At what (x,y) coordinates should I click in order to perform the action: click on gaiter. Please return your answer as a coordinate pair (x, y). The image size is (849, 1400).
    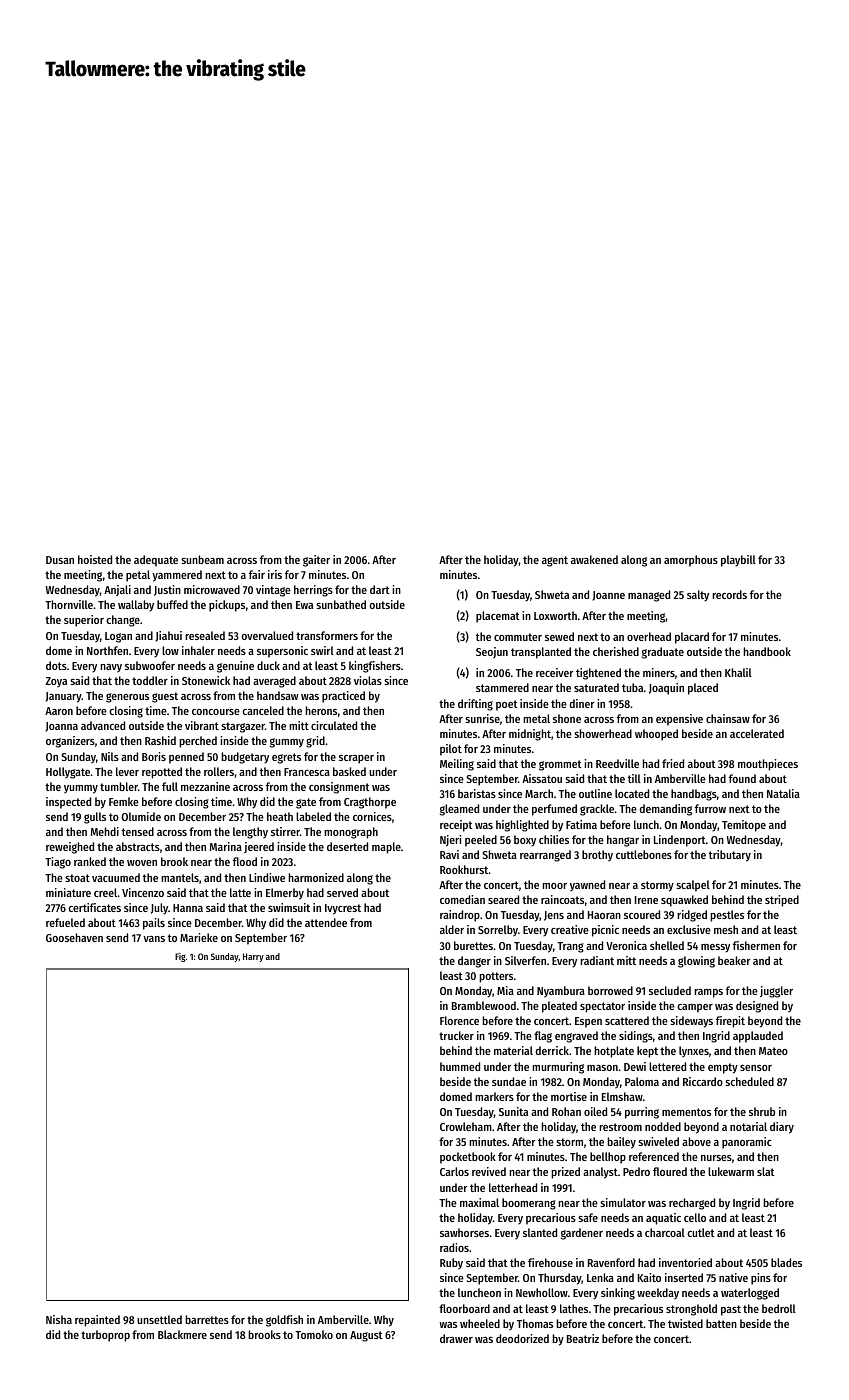
    Looking at the image, I should click on (316, 561).
